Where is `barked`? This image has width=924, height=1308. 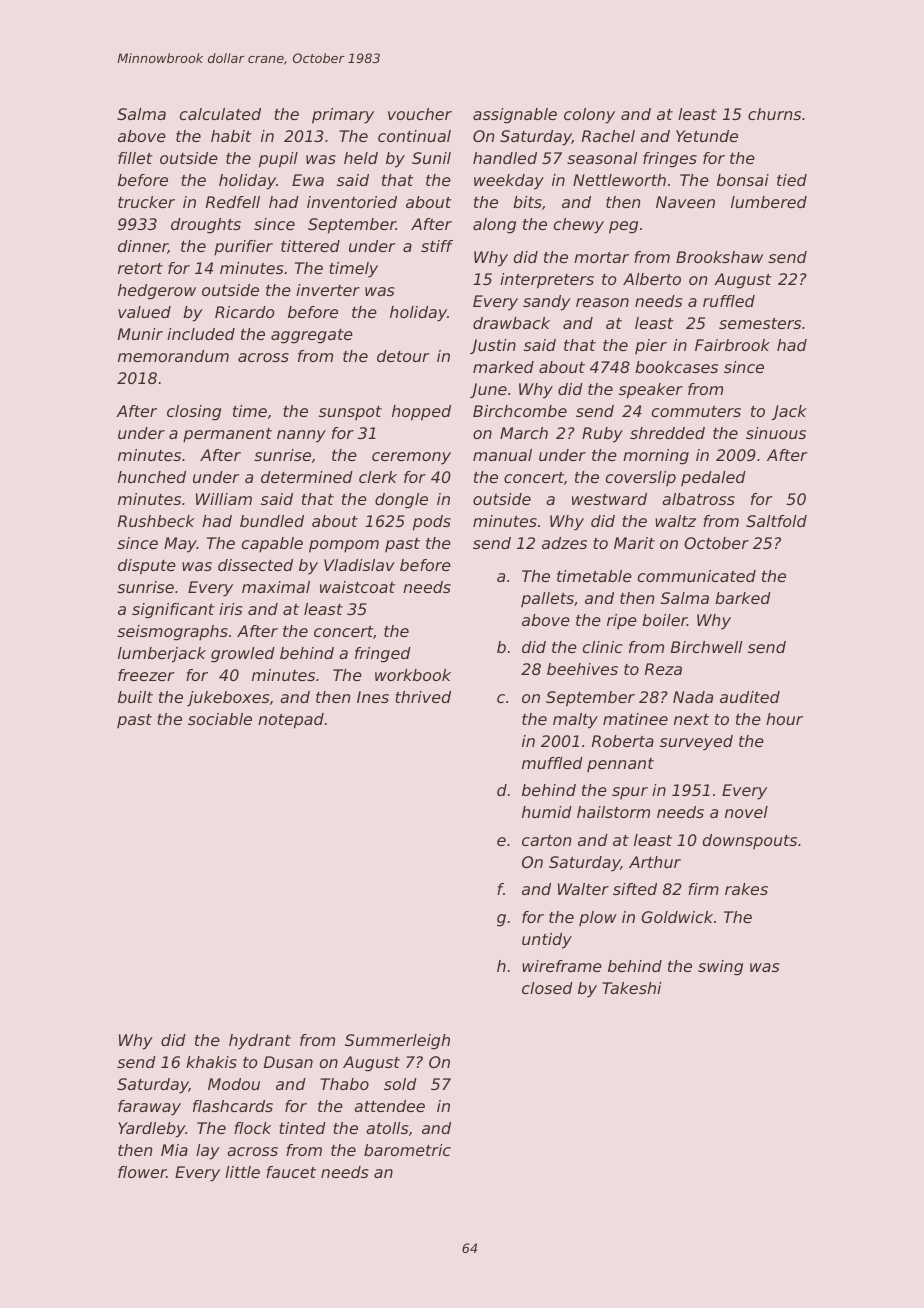
barked is located at coordinates (743, 598).
